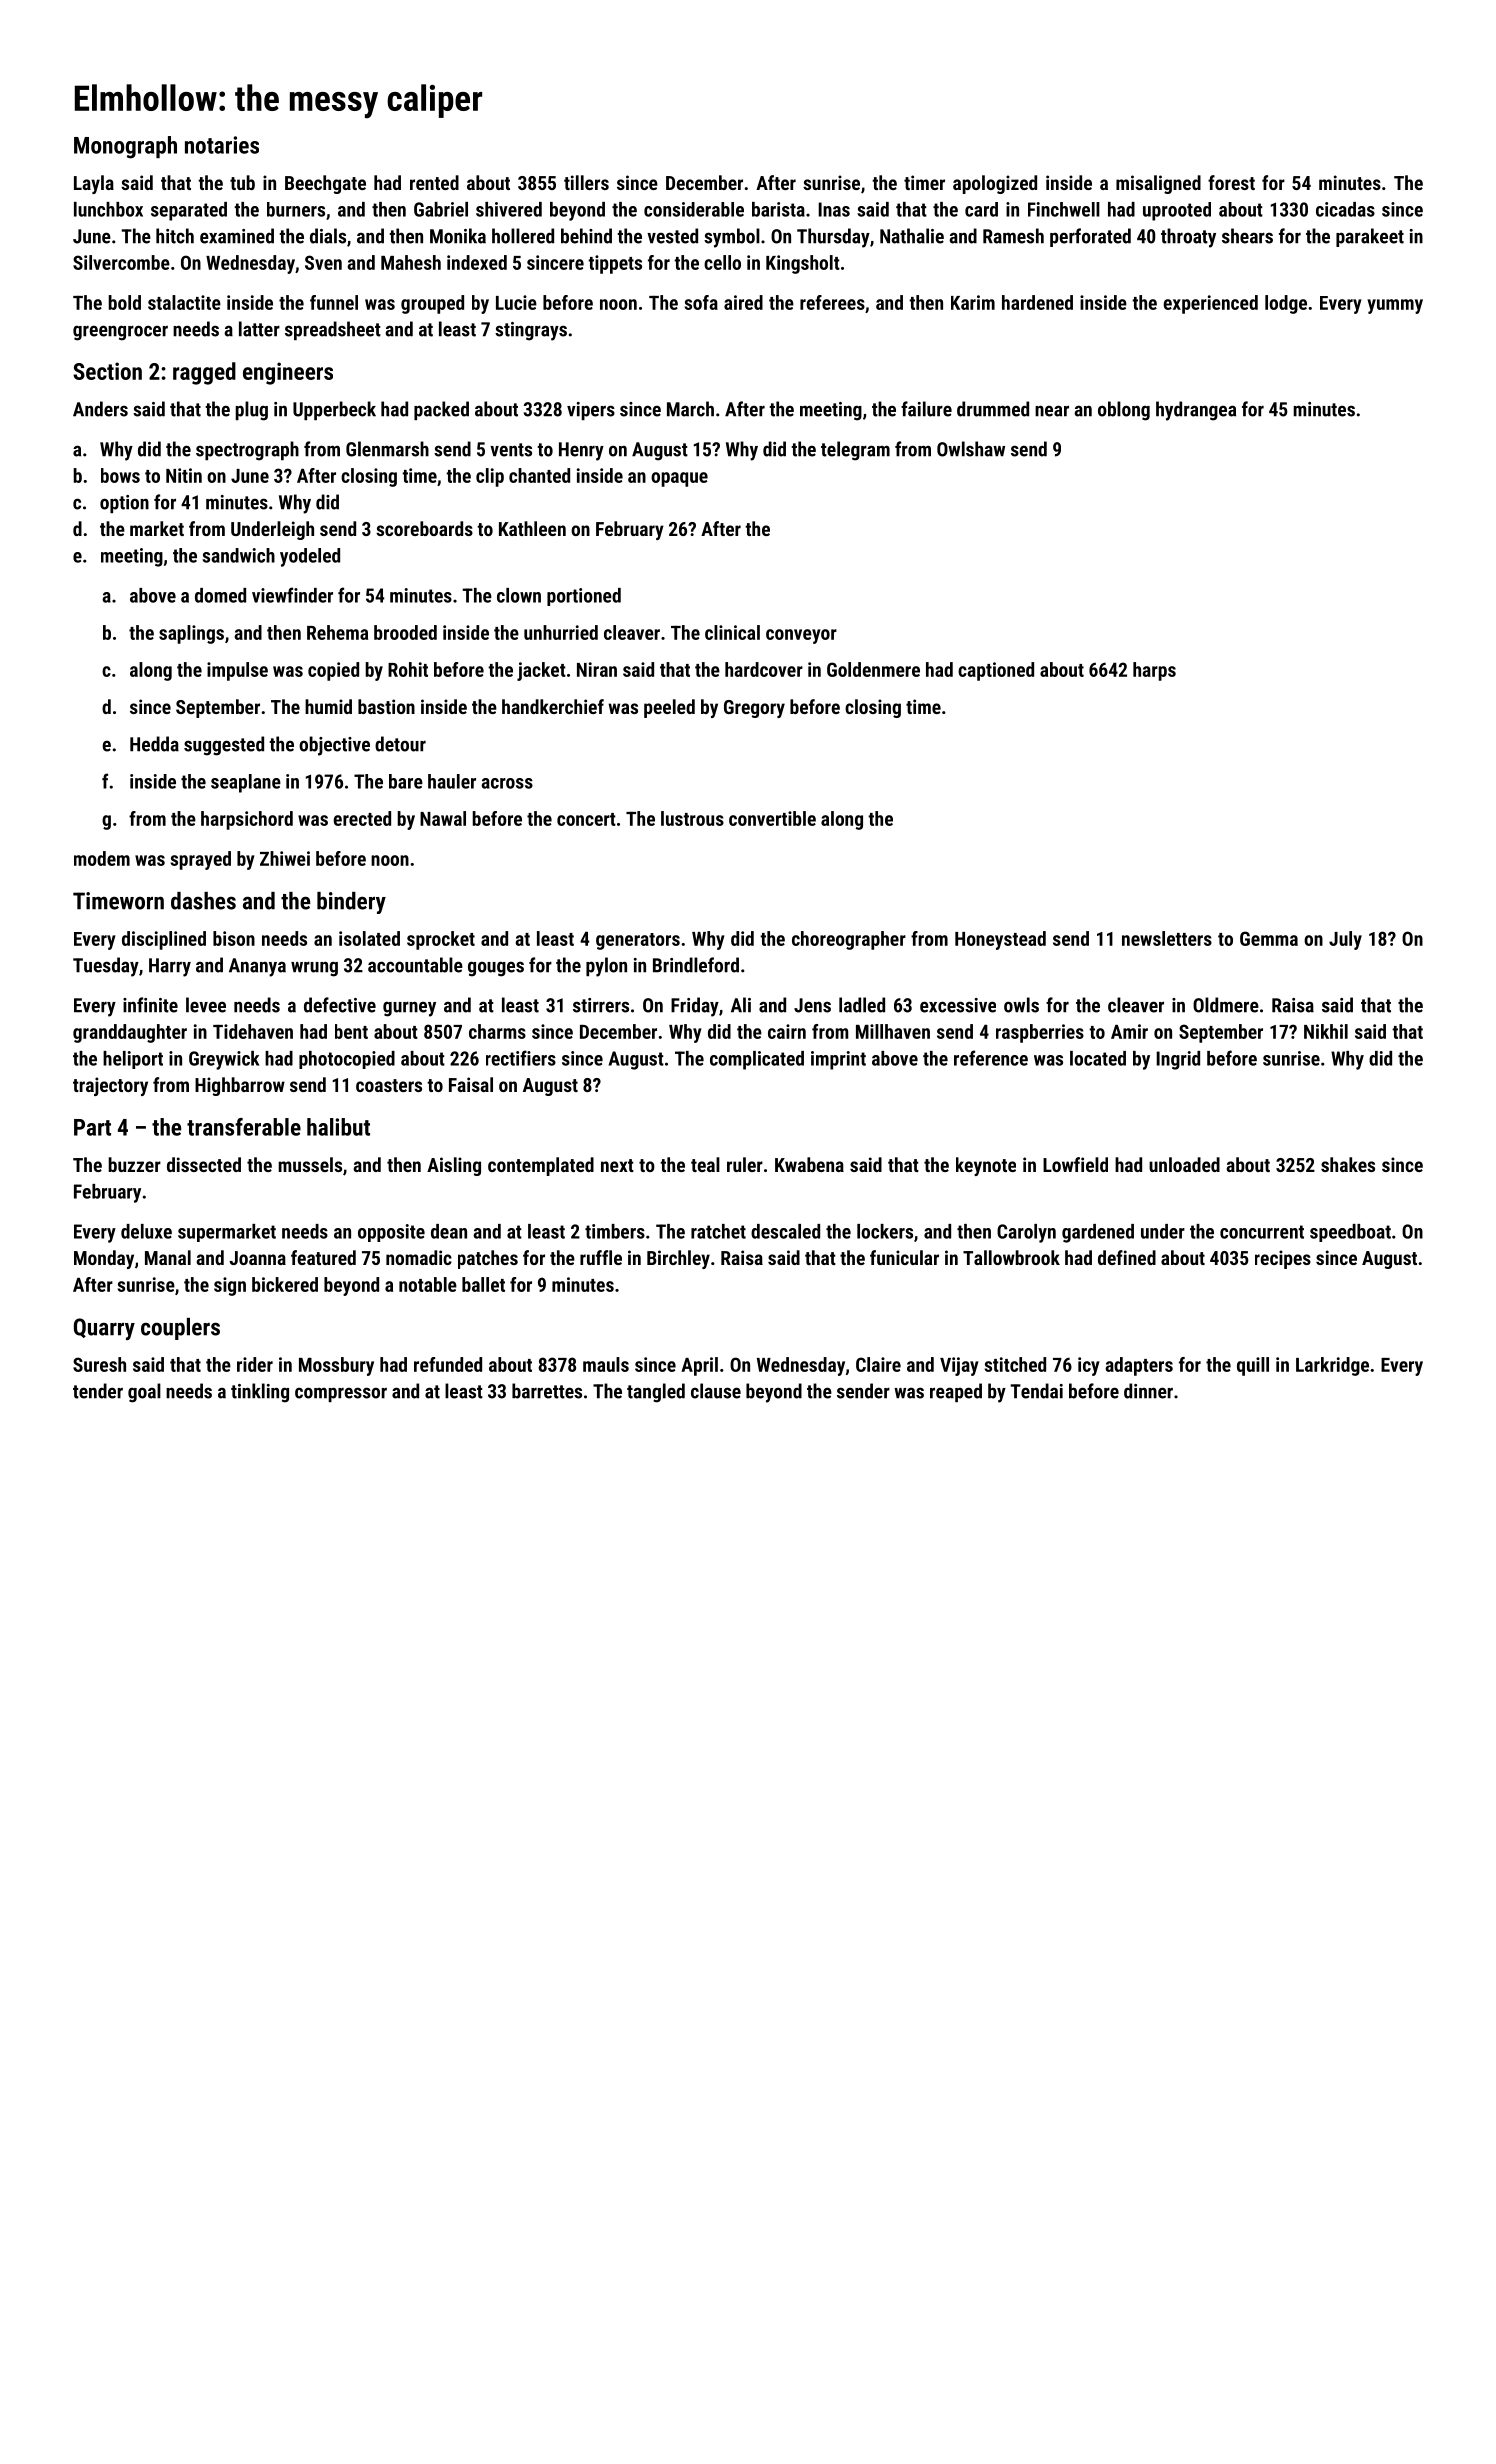  I want to click on Hedda, so click(154, 744).
